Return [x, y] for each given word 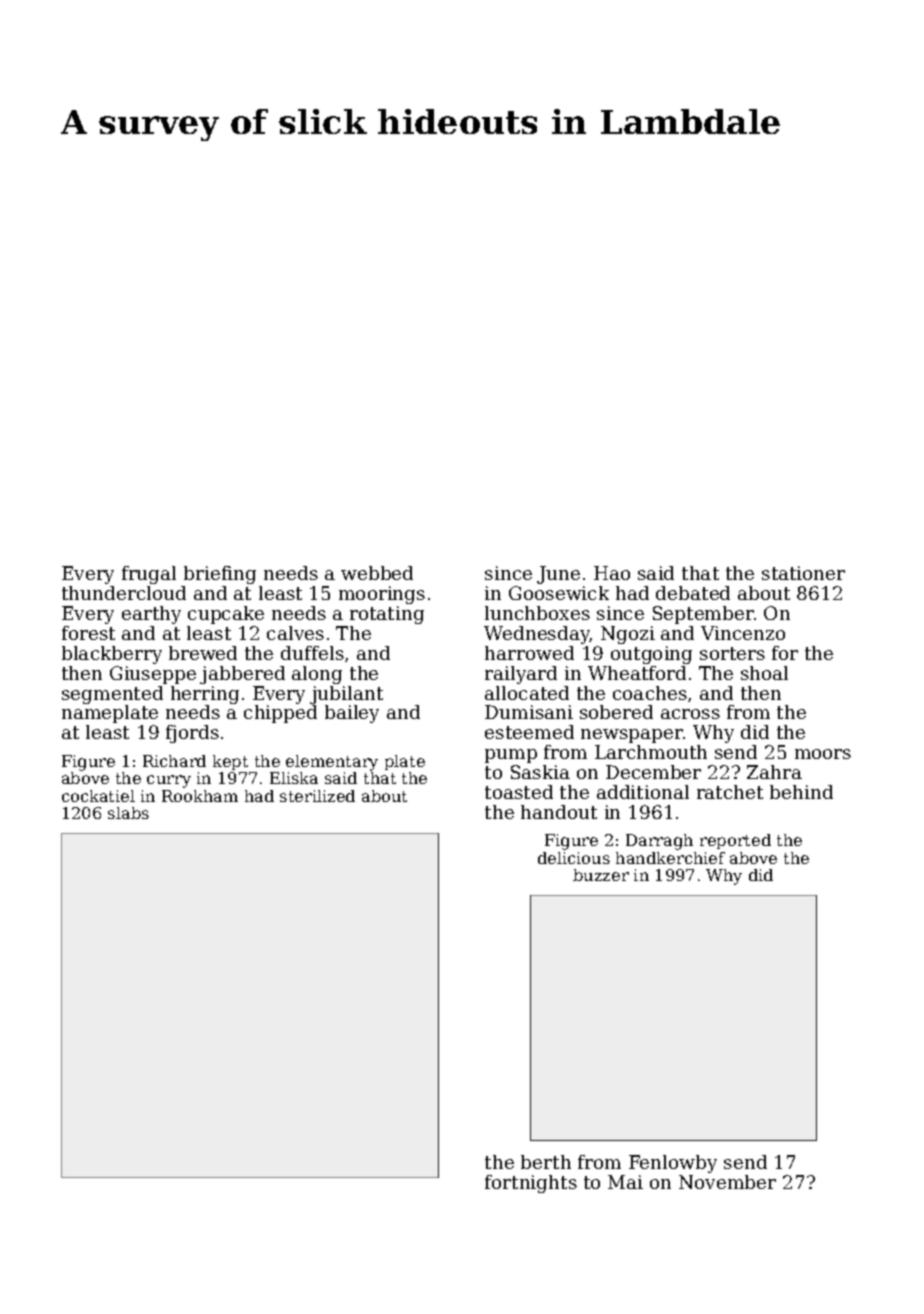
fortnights [531, 1184]
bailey [352, 714]
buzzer [601, 875]
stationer [803, 573]
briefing [220, 575]
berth [546, 1162]
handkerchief [670, 858]
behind [801, 792]
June [558, 575]
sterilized [317, 796]
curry [169, 781]
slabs [128, 813]
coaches [650, 693]
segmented [112, 695]
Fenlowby [673, 1164]
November [727, 1182]
